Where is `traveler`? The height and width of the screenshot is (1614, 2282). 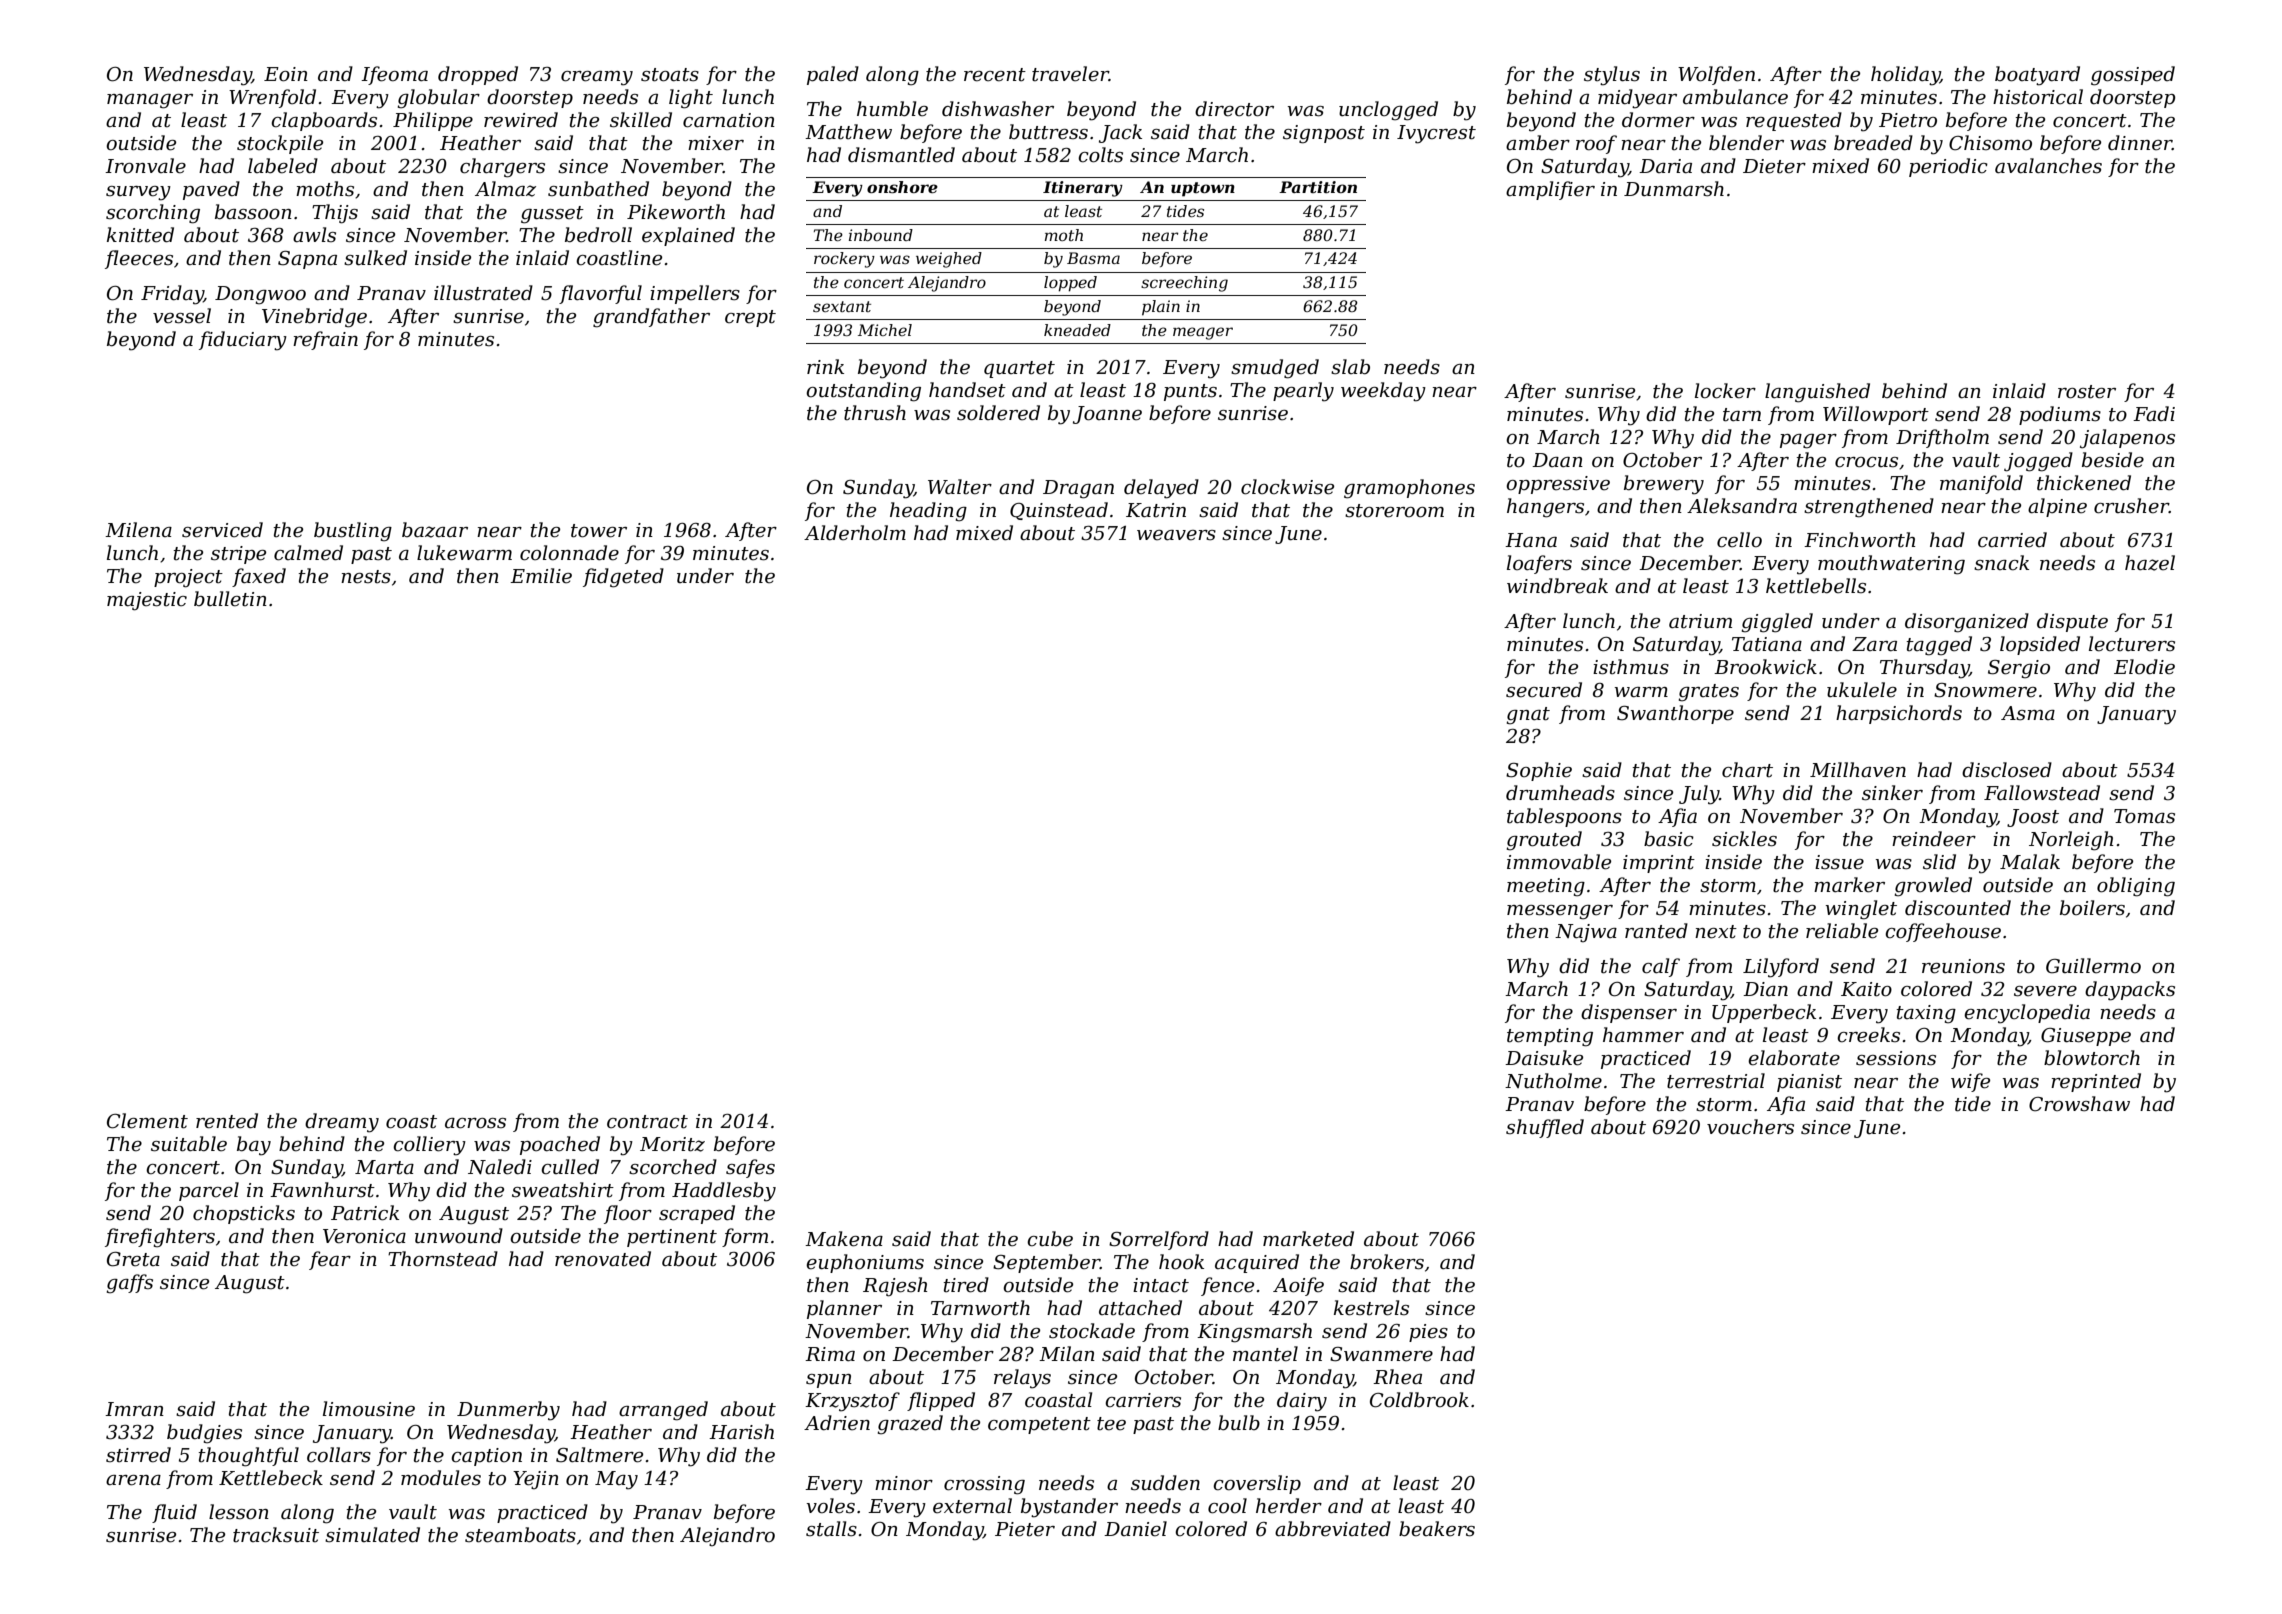 traveler is located at coordinates (1070, 74).
